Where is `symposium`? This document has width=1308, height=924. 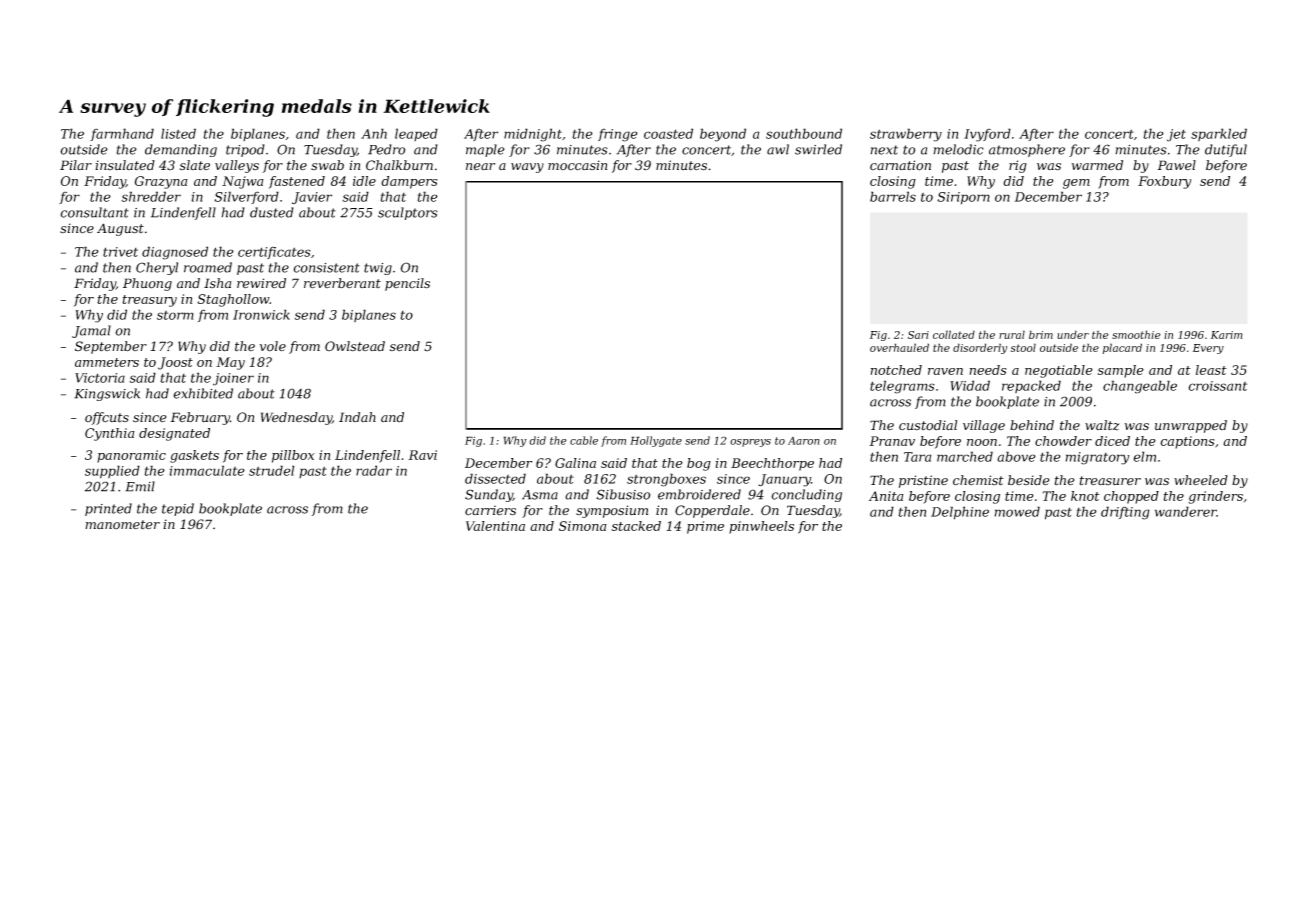 symposium is located at coordinates (612, 511).
